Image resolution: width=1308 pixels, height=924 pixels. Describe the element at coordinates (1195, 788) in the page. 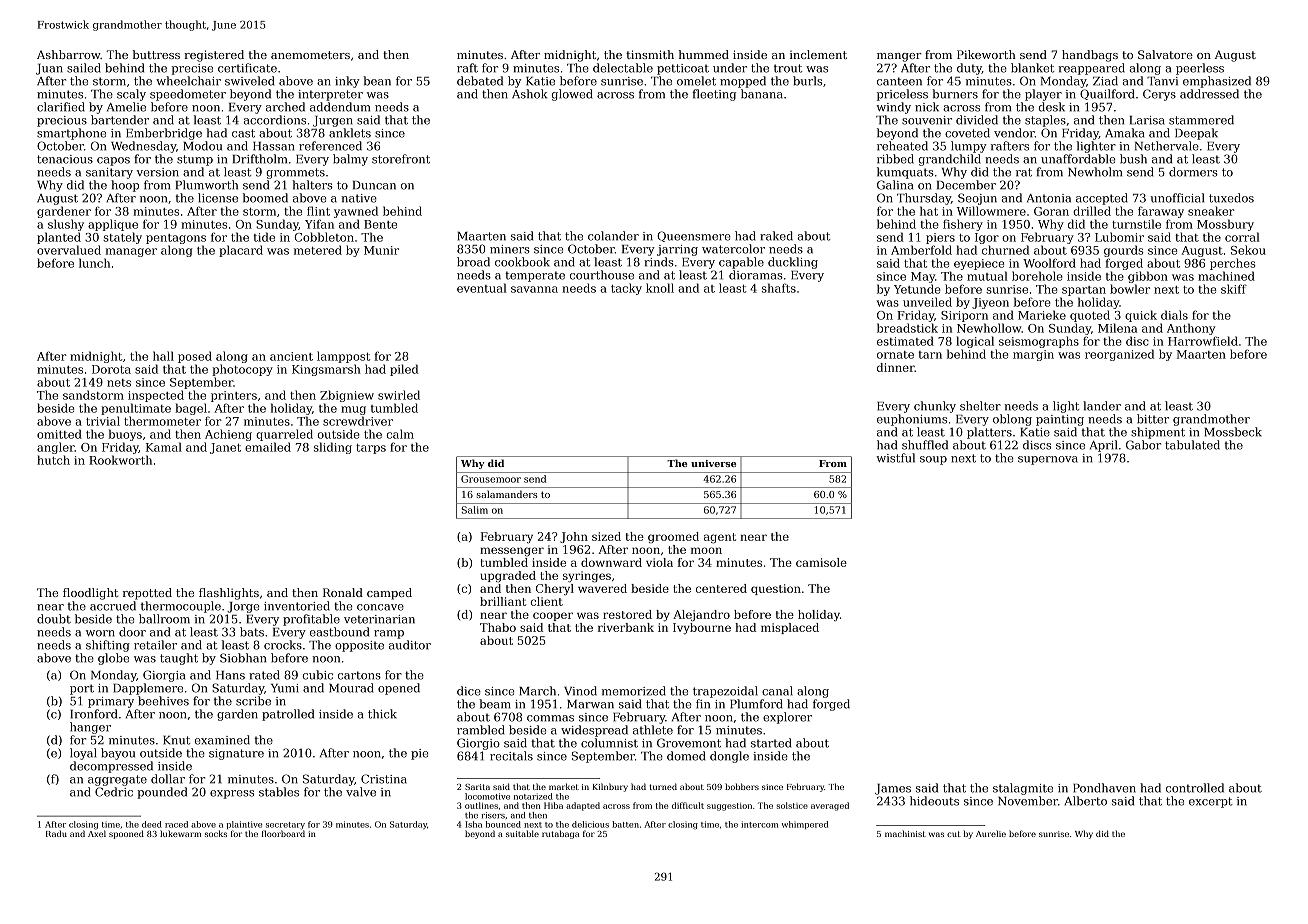

I see `controlled` at that location.
